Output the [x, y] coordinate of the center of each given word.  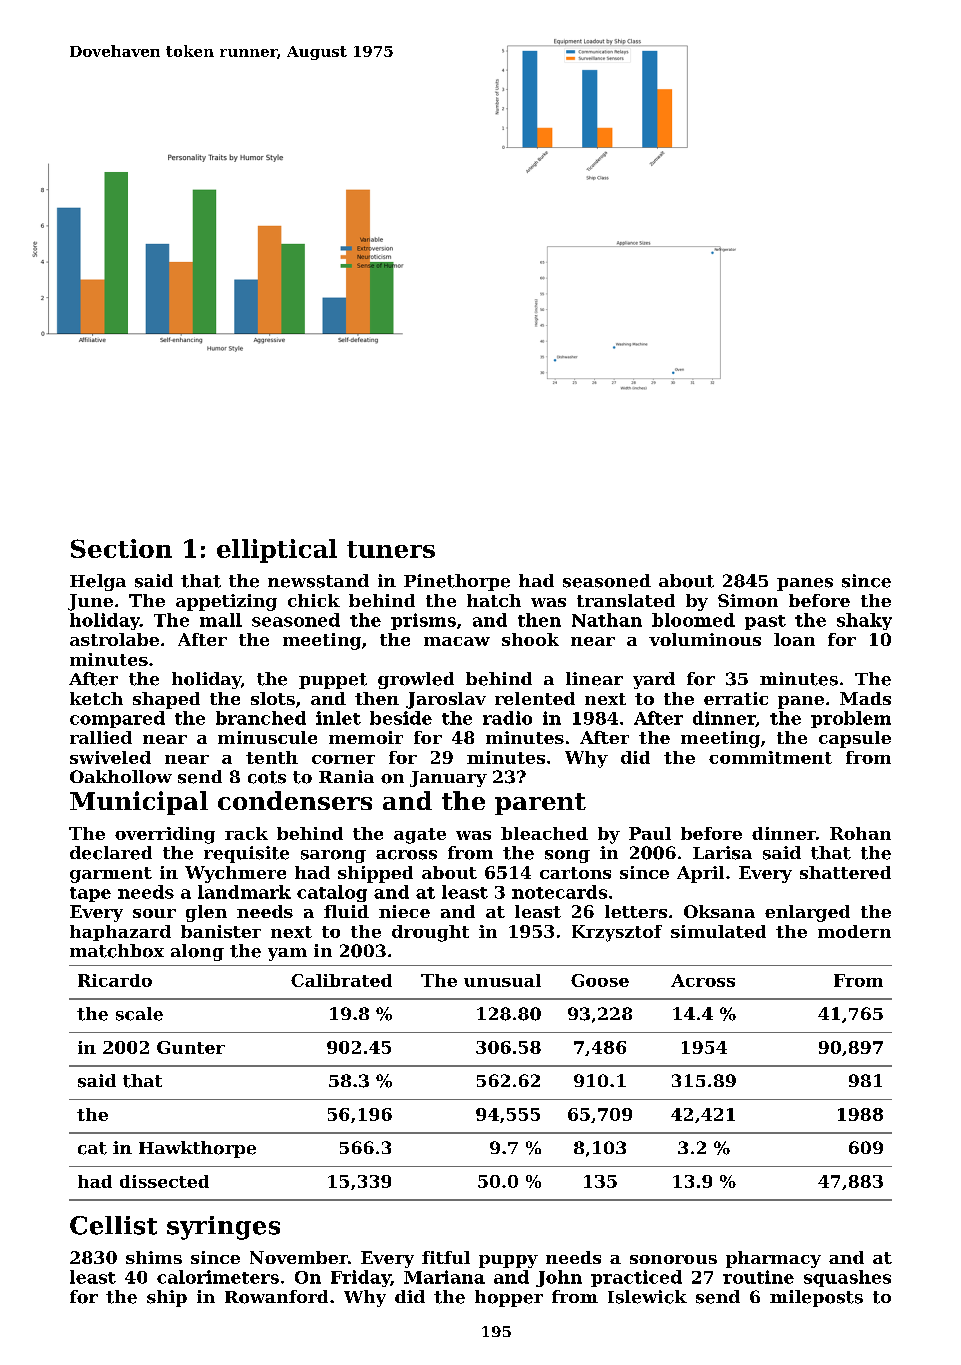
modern [854, 931]
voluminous [705, 639]
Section [121, 548]
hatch [494, 600]
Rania [346, 776]
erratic [736, 698]
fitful [446, 1257]
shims [154, 1257]
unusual [502, 980]
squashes [847, 1278]
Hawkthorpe [197, 1149]
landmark [244, 892]
